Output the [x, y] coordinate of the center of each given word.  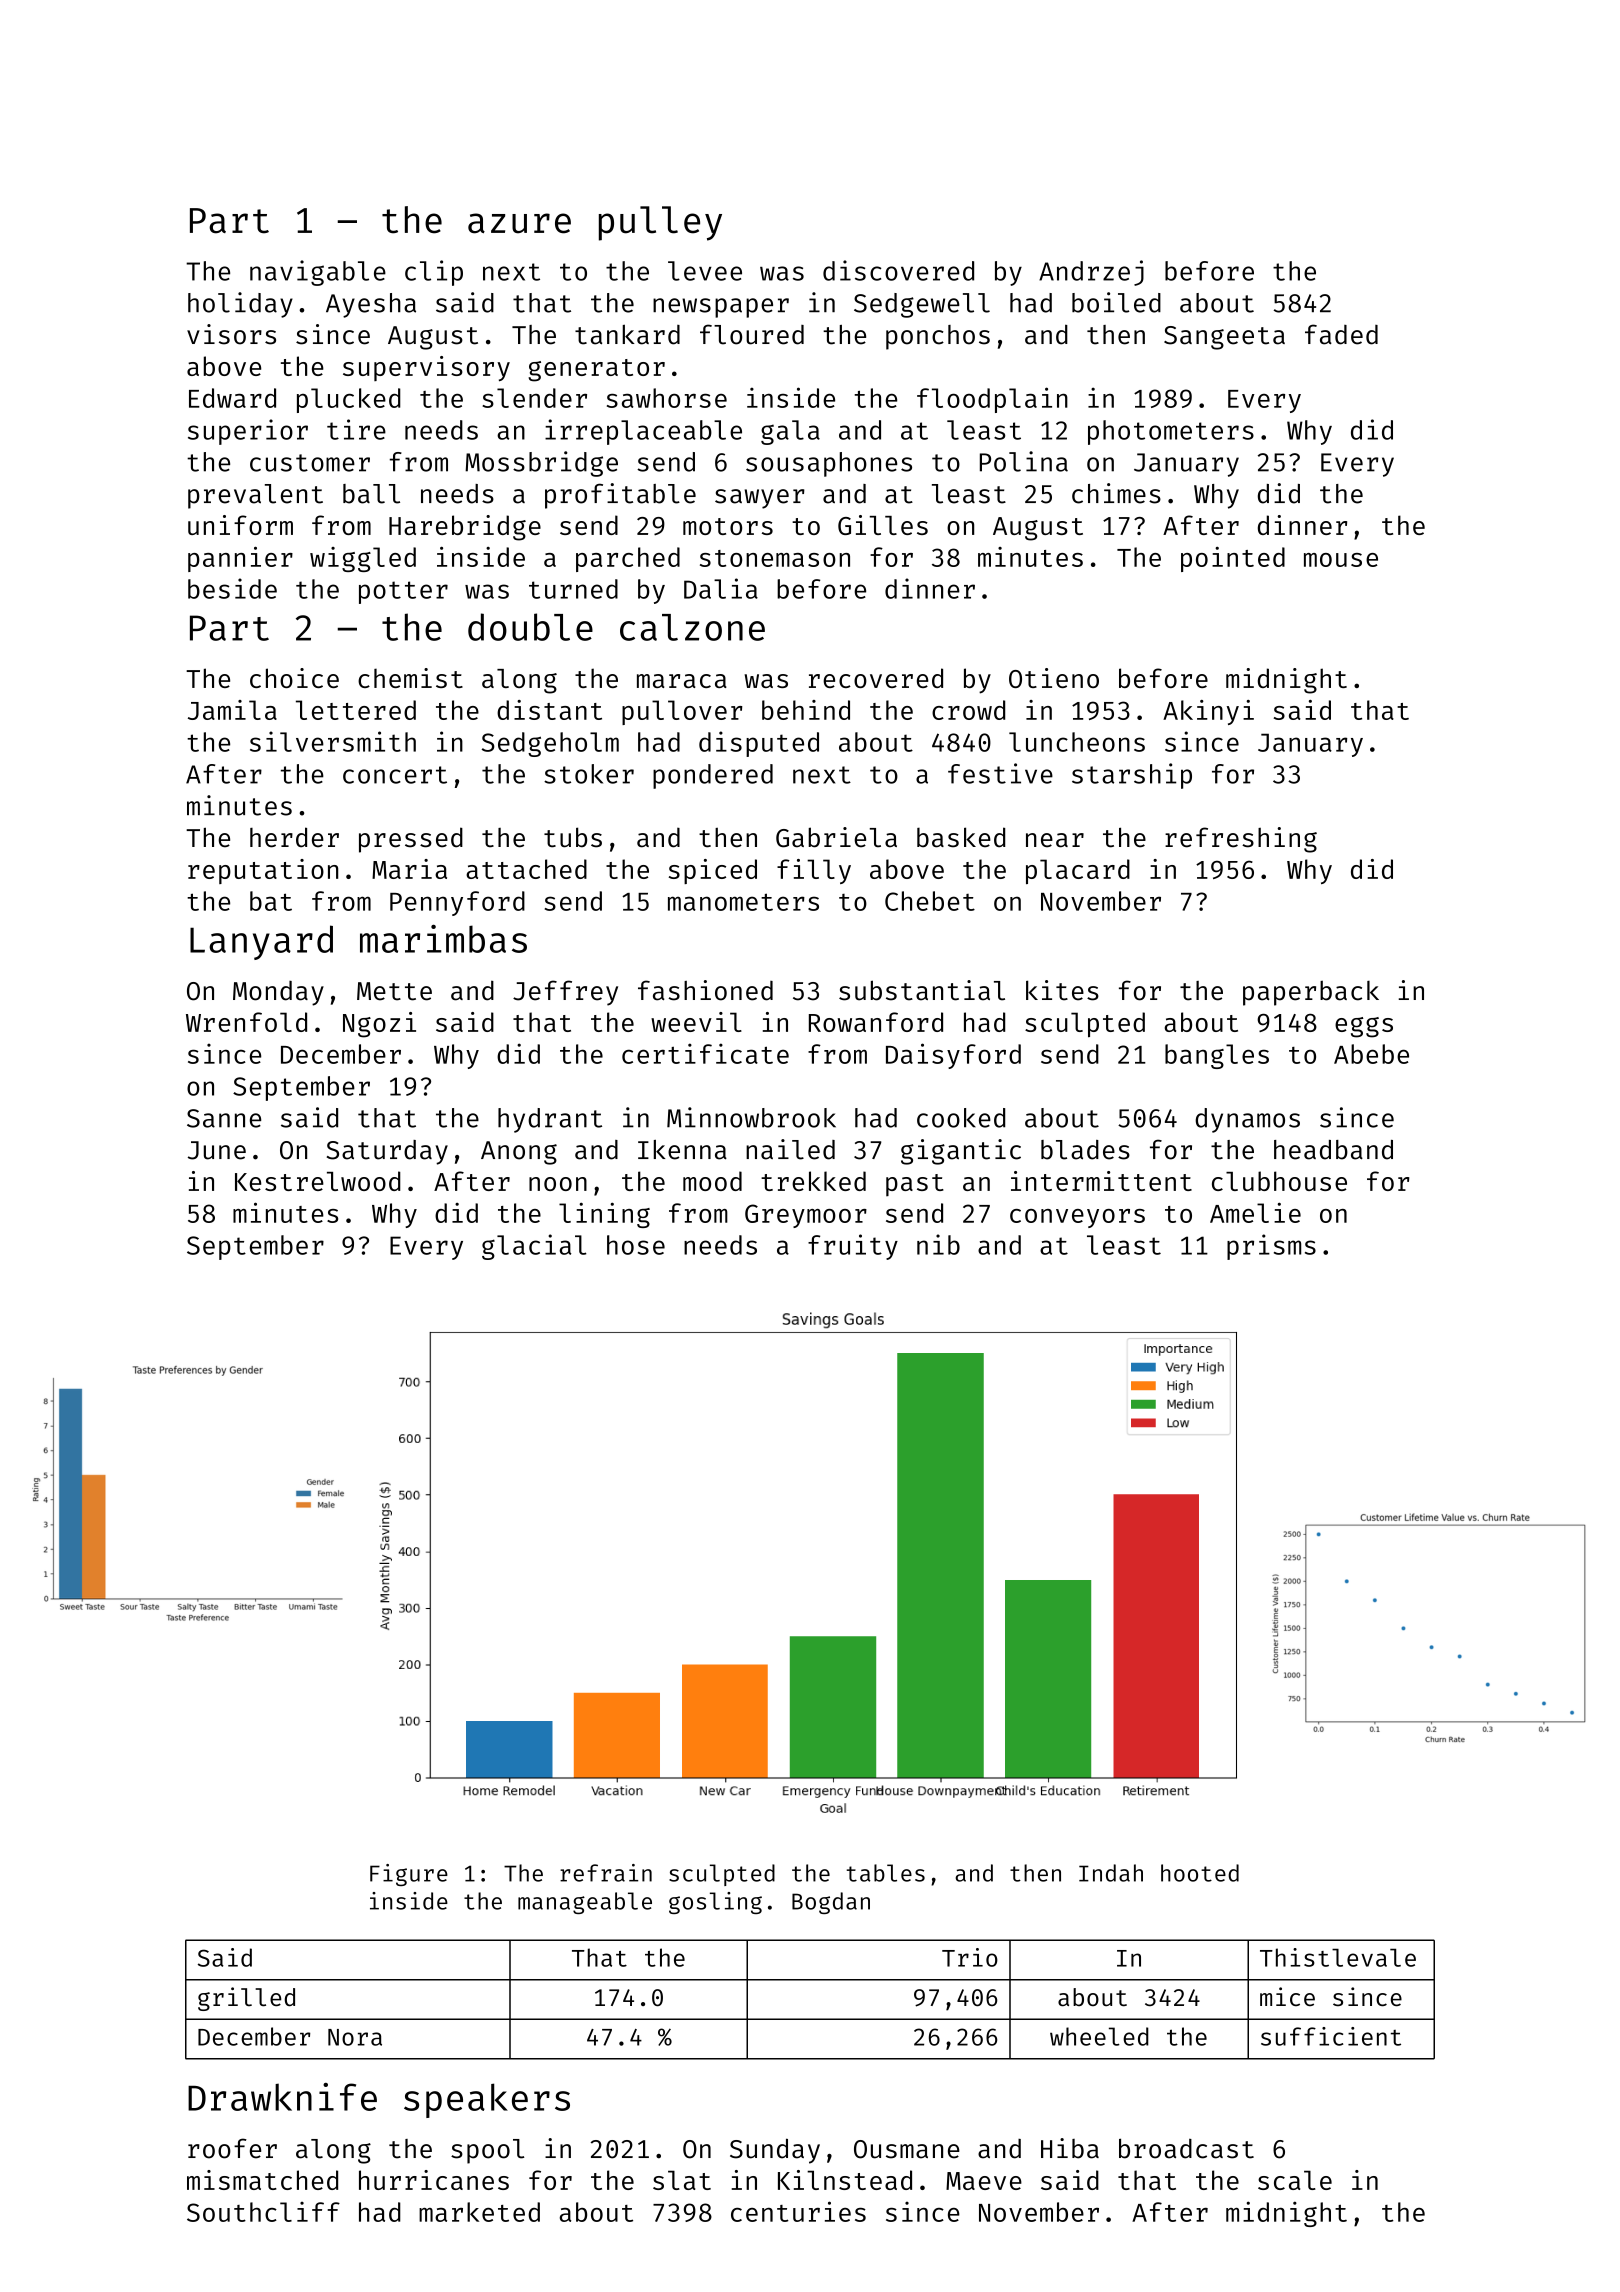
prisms [1271, 1247]
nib [938, 1244]
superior [248, 432]
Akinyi [1208, 712]
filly [814, 871]
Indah [1111, 1873]
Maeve [984, 2181]
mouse [1341, 560]
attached [526, 869]
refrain [606, 1873]
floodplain [992, 400]
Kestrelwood [318, 1181]
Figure [409, 1875]
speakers [487, 2100]
